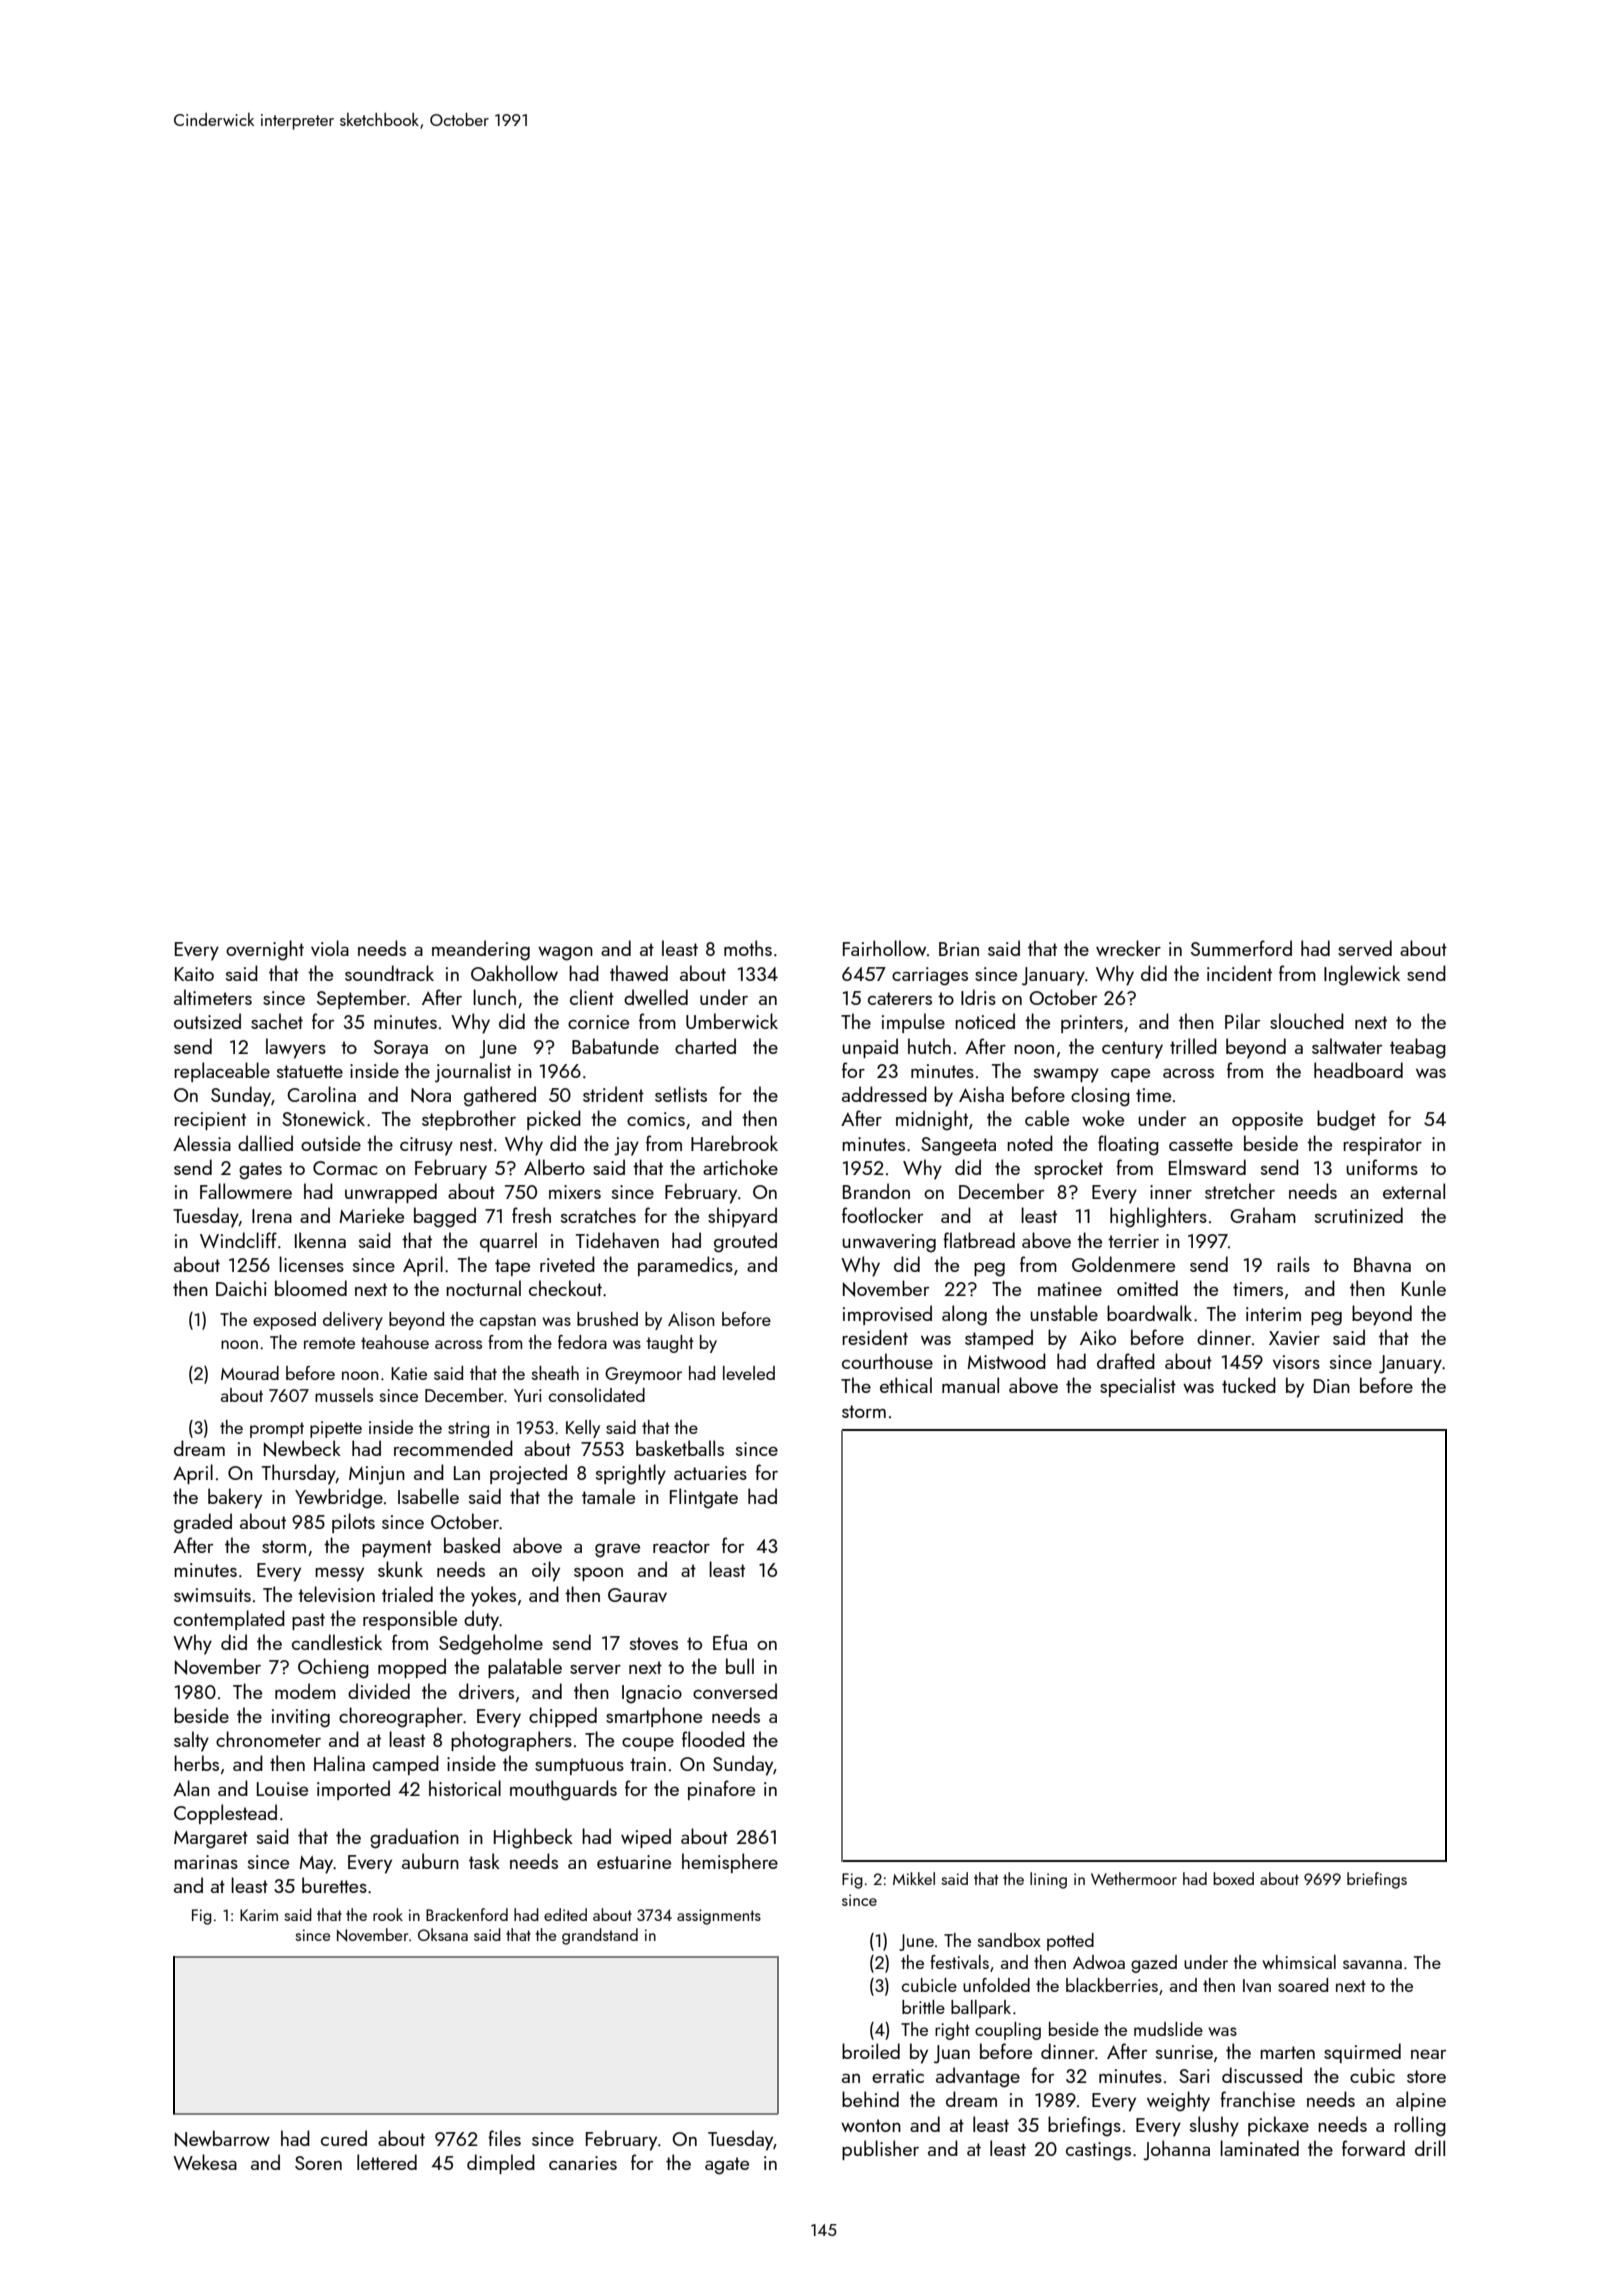 The width and height of the document is (1620, 2292). What do you see at coordinates (1332, 1386) in the document?
I see `Dian` at bounding box center [1332, 1386].
